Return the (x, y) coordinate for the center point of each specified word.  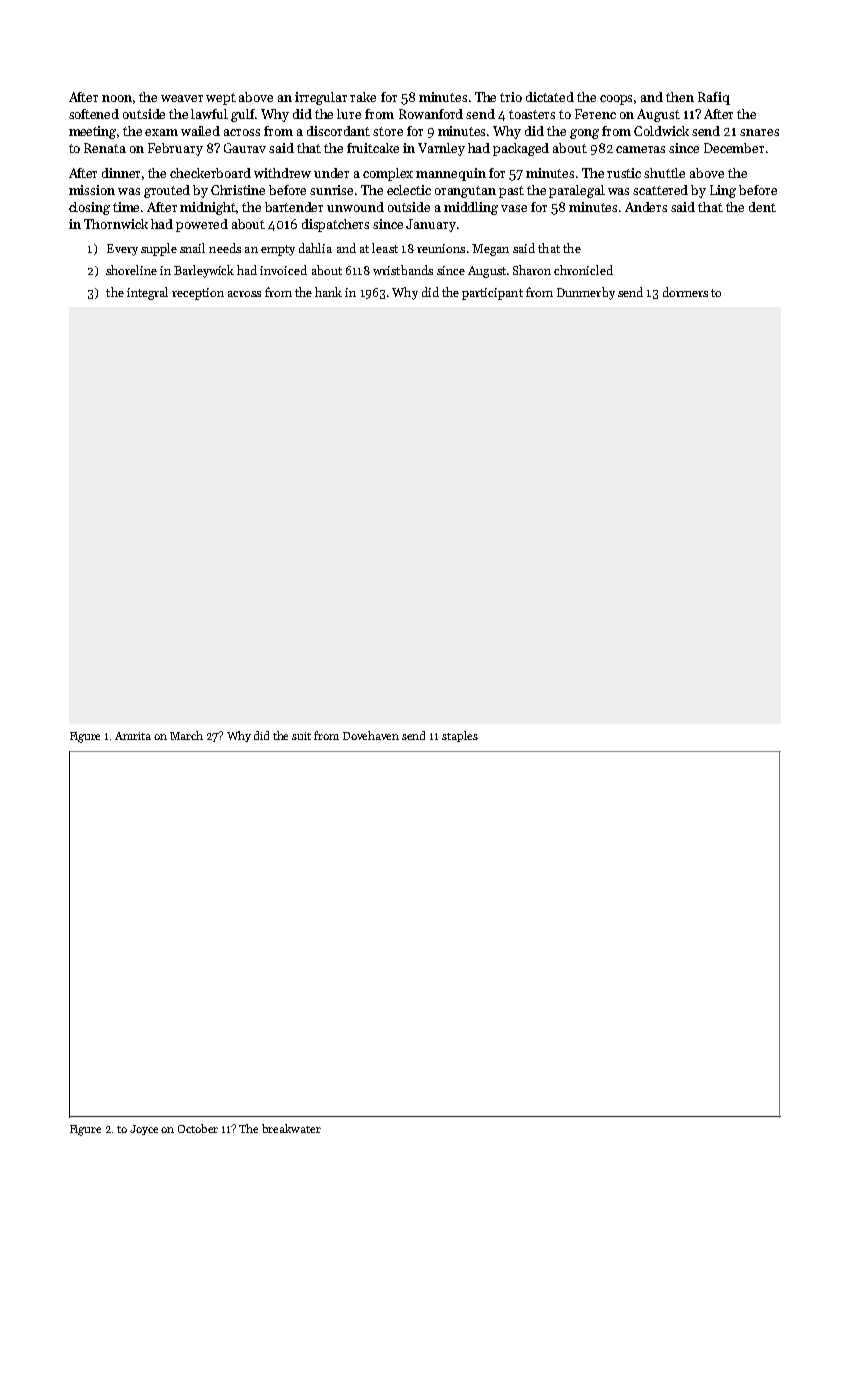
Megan (490, 250)
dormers (685, 292)
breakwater (291, 1128)
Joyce (144, 1130)
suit (301, 736)
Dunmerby (586, 293)
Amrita (133, 736)
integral (147, 293)
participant (492, 294)
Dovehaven (371, 735)
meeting (93, 132)
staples (460, 736)
